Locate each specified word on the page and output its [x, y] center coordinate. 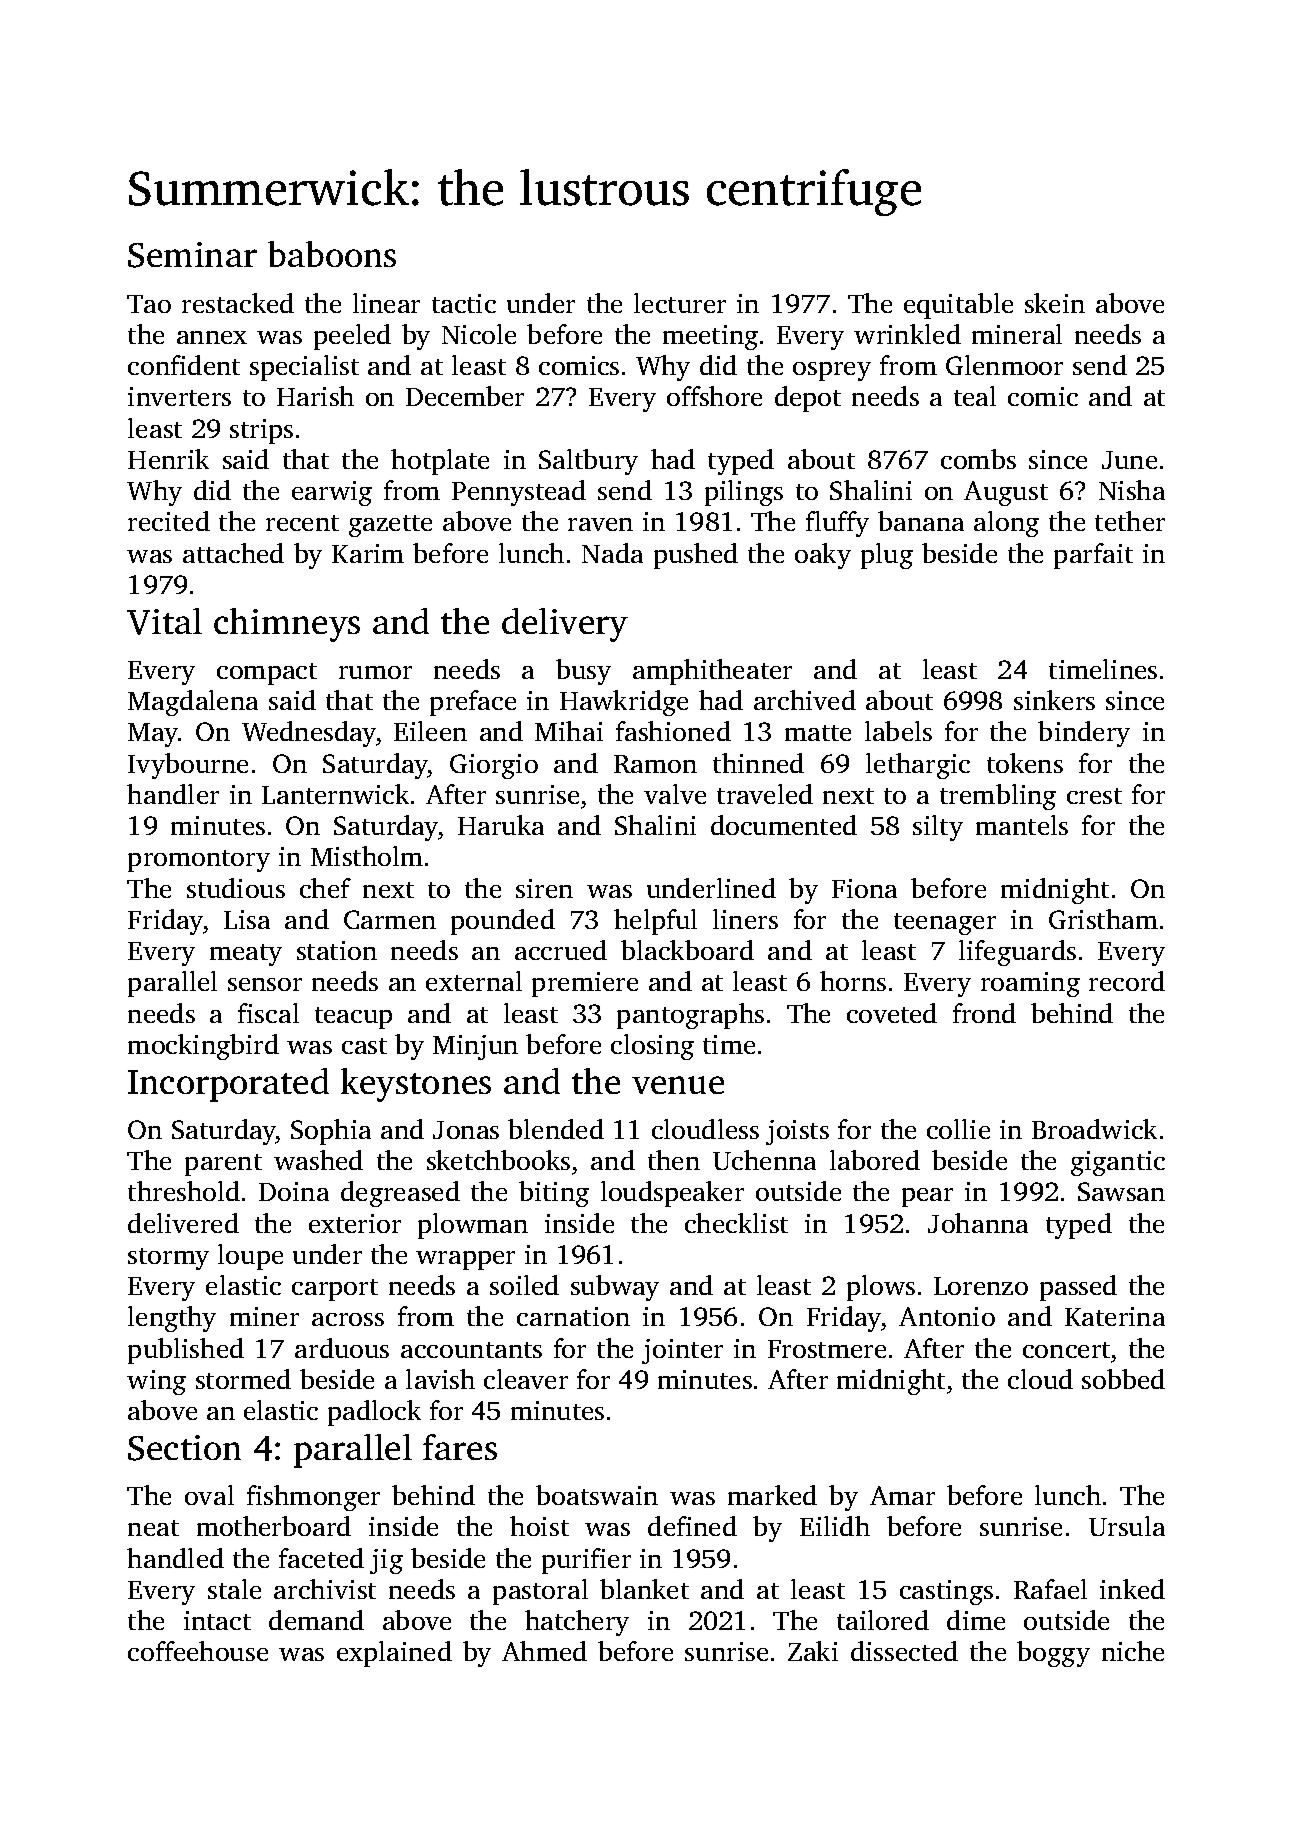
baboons [332, 254]
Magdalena [193, 703]
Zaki [813, 1651]
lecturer [680, 303]
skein [1055, 303]
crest [1094, 796]
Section [184, 1448]
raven [600, 524]
